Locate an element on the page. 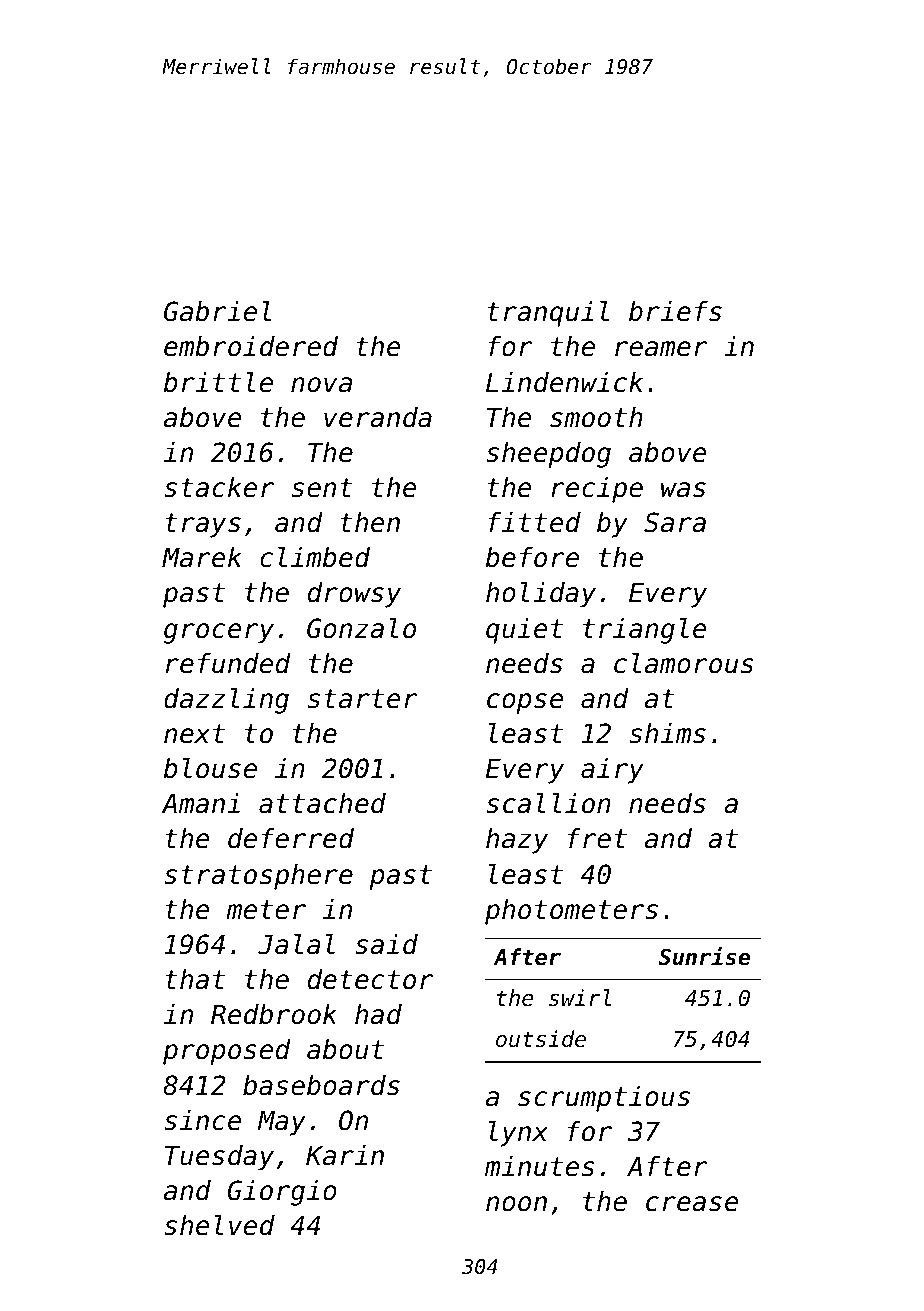 This image has width=924, height=1311. shelved is located at coordinates (219, 1225).
